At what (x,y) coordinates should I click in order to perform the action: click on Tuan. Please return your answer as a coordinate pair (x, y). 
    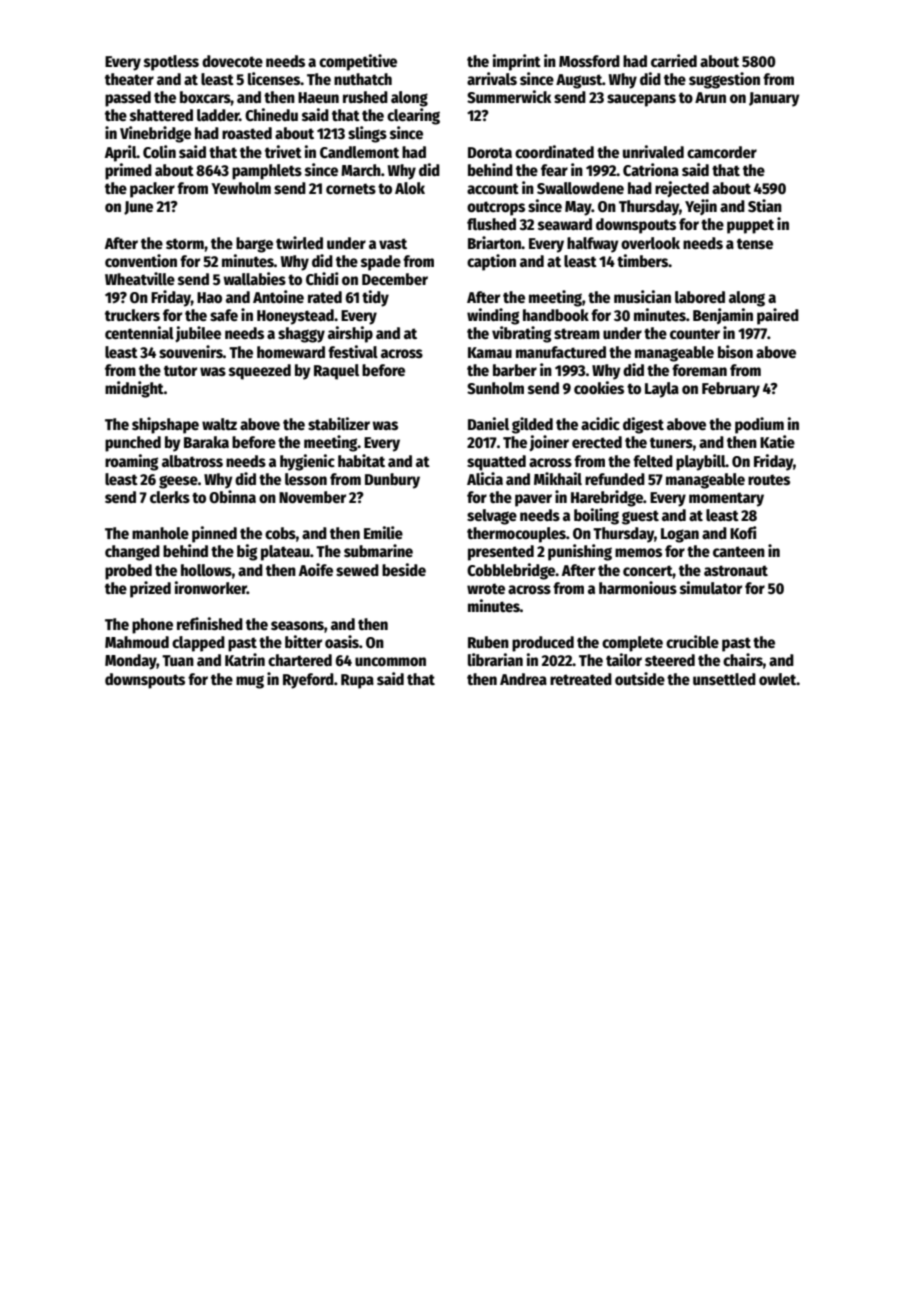
    Looking at the image, I should click on (178, 660).
